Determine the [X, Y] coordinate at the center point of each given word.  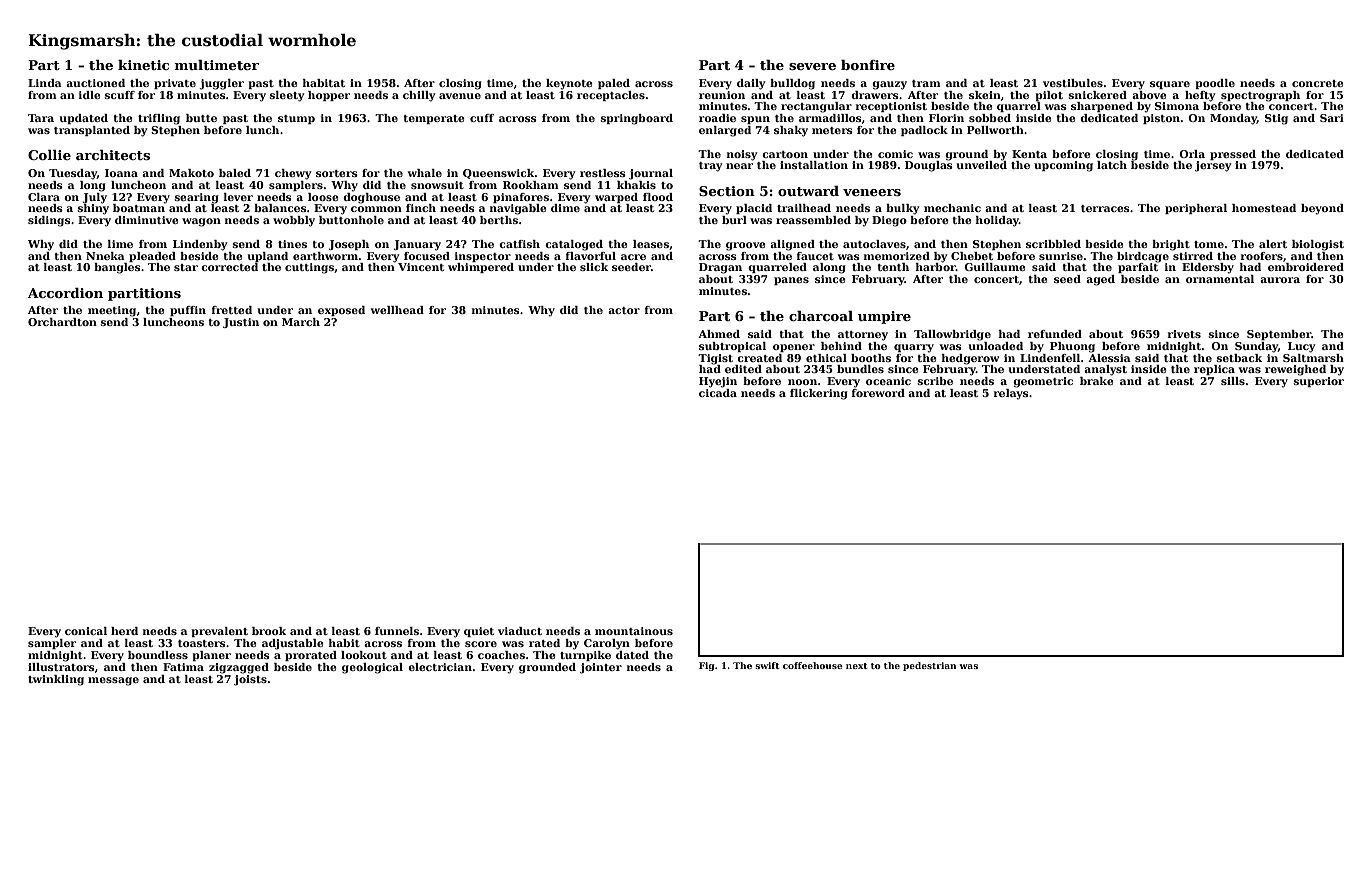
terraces [1105, 208]
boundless [158, 655]
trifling [159, 119]
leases [651, 244]
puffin [188, 311]
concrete [1318, 83]
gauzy [889, 85]
